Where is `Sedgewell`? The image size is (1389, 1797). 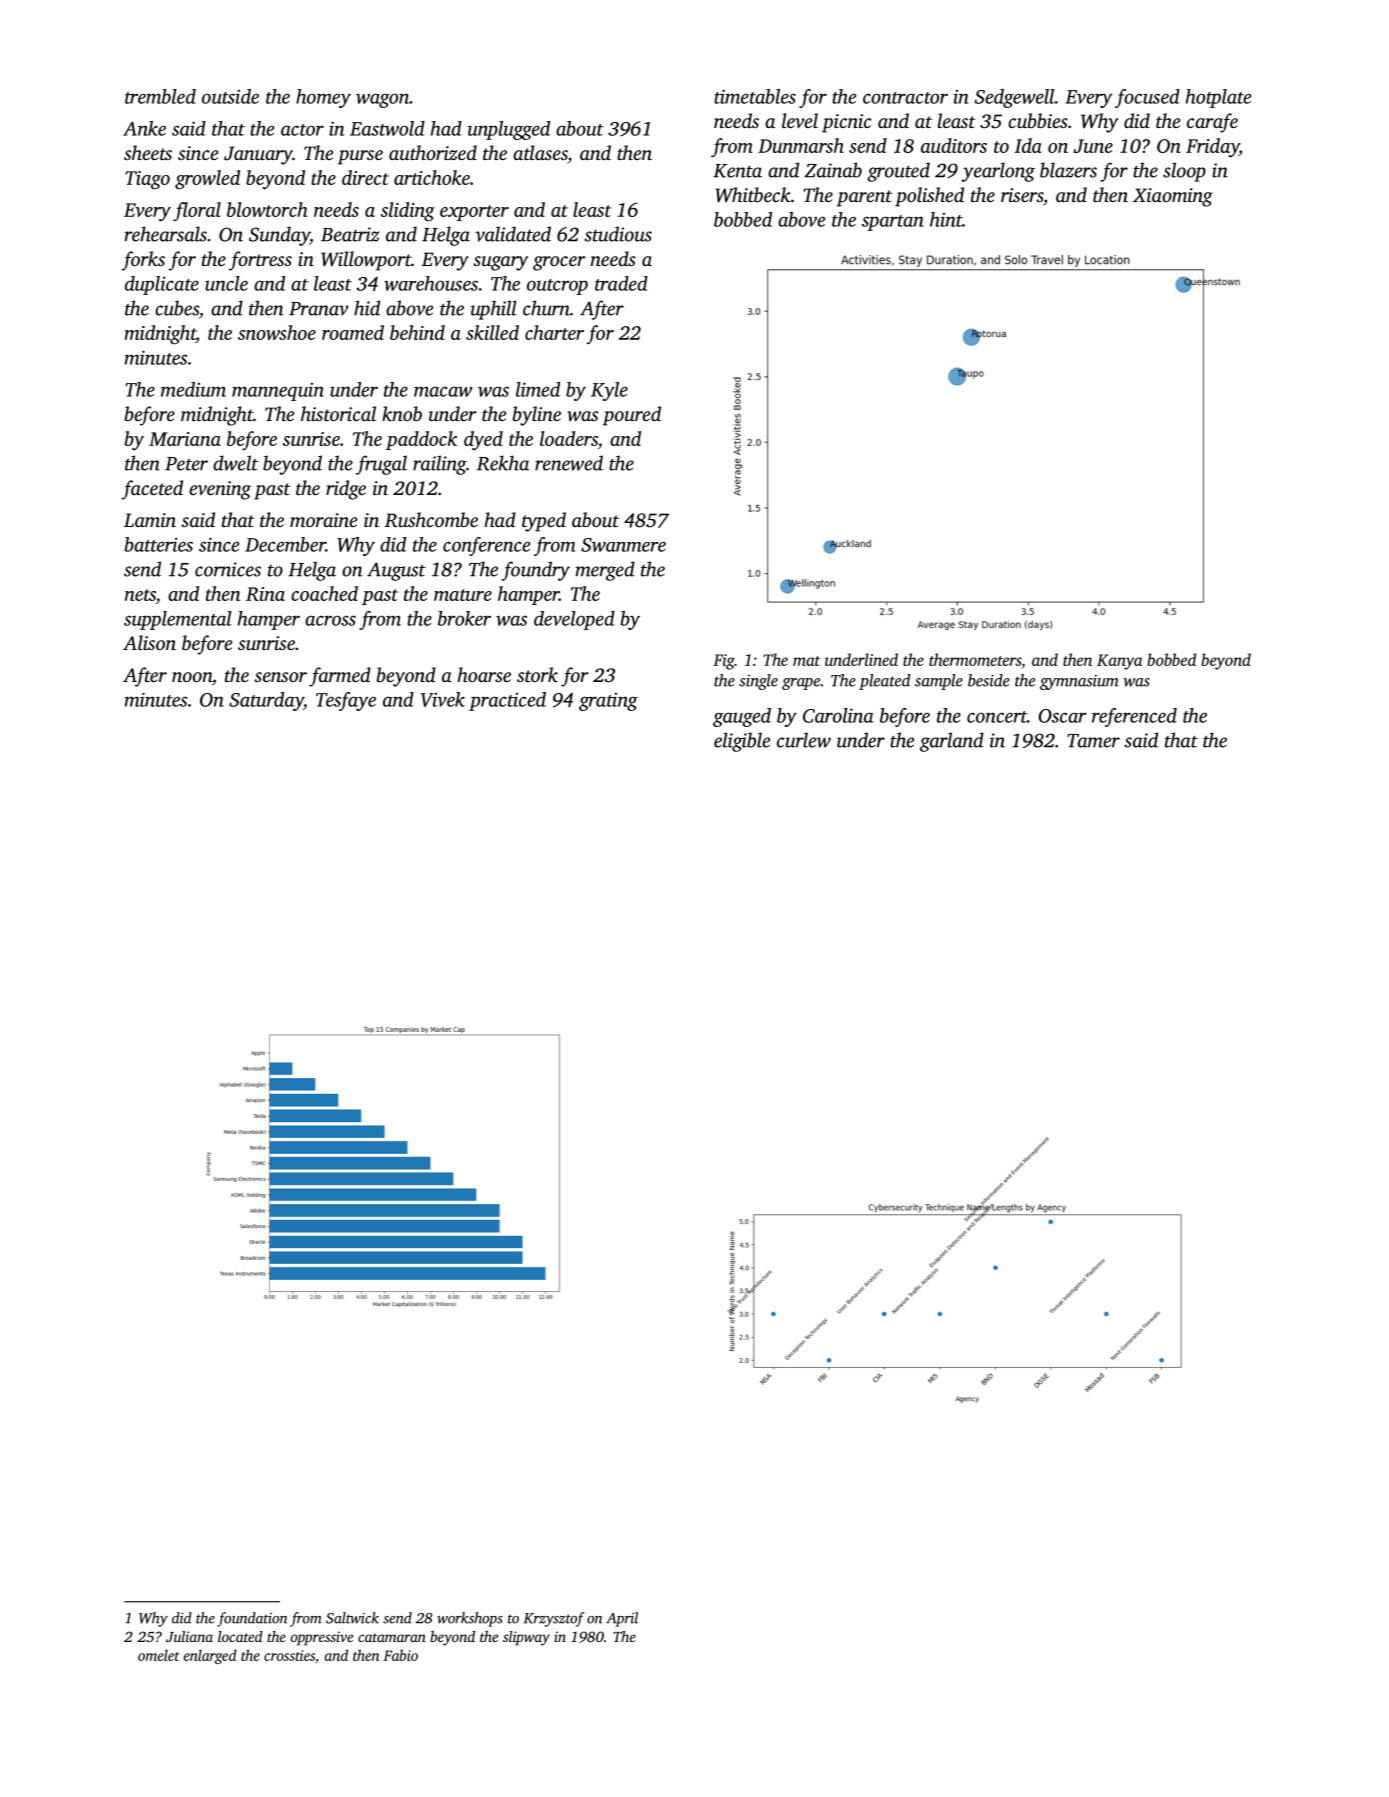
Sedgewell is located at coordinates (1015, 98).
